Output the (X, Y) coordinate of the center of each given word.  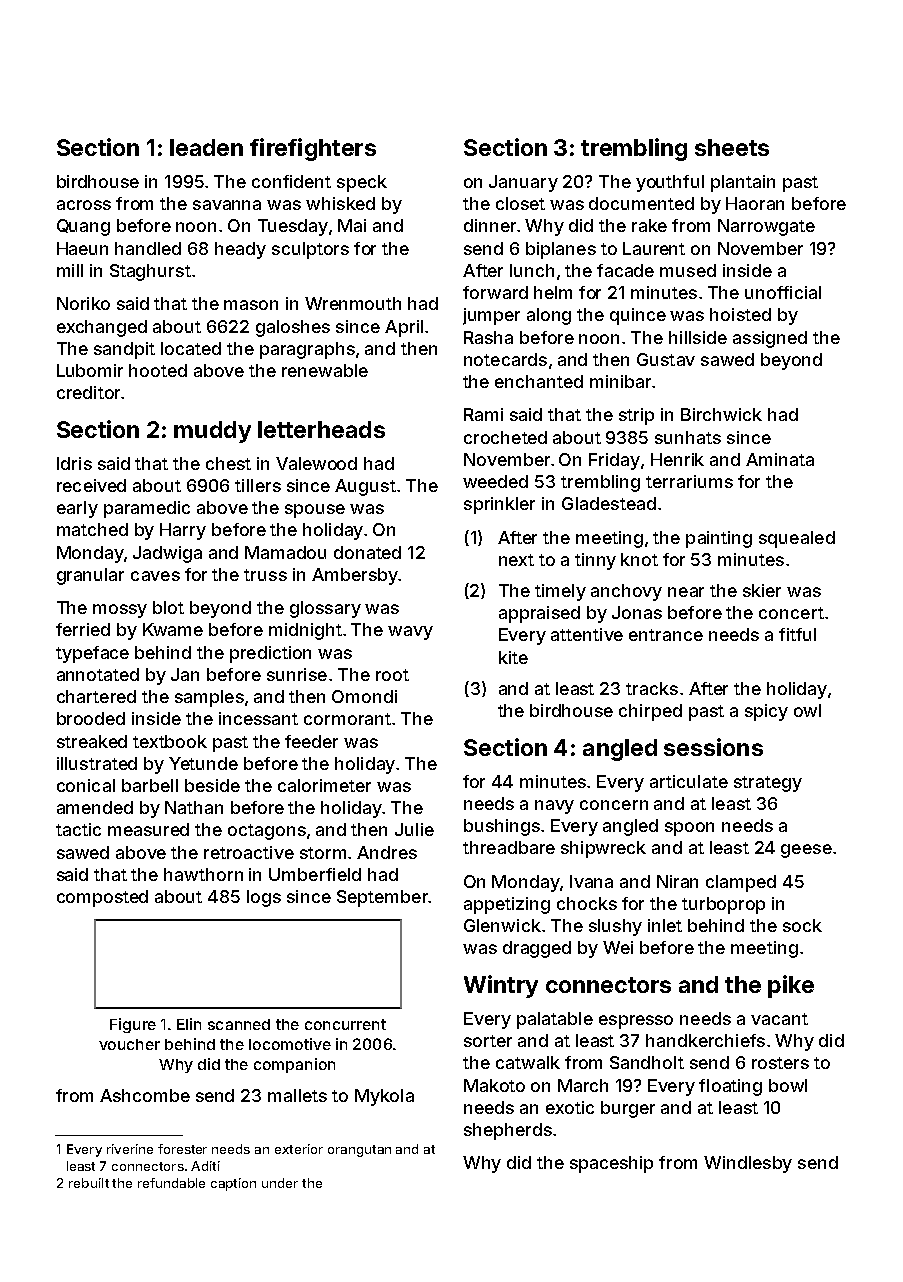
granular (90, 576)
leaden (206, 147)
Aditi (205, 1166)
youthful (670, 183)
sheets (732, 147)
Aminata (780, 459)
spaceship (611, 1164)
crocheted (505, 437)
